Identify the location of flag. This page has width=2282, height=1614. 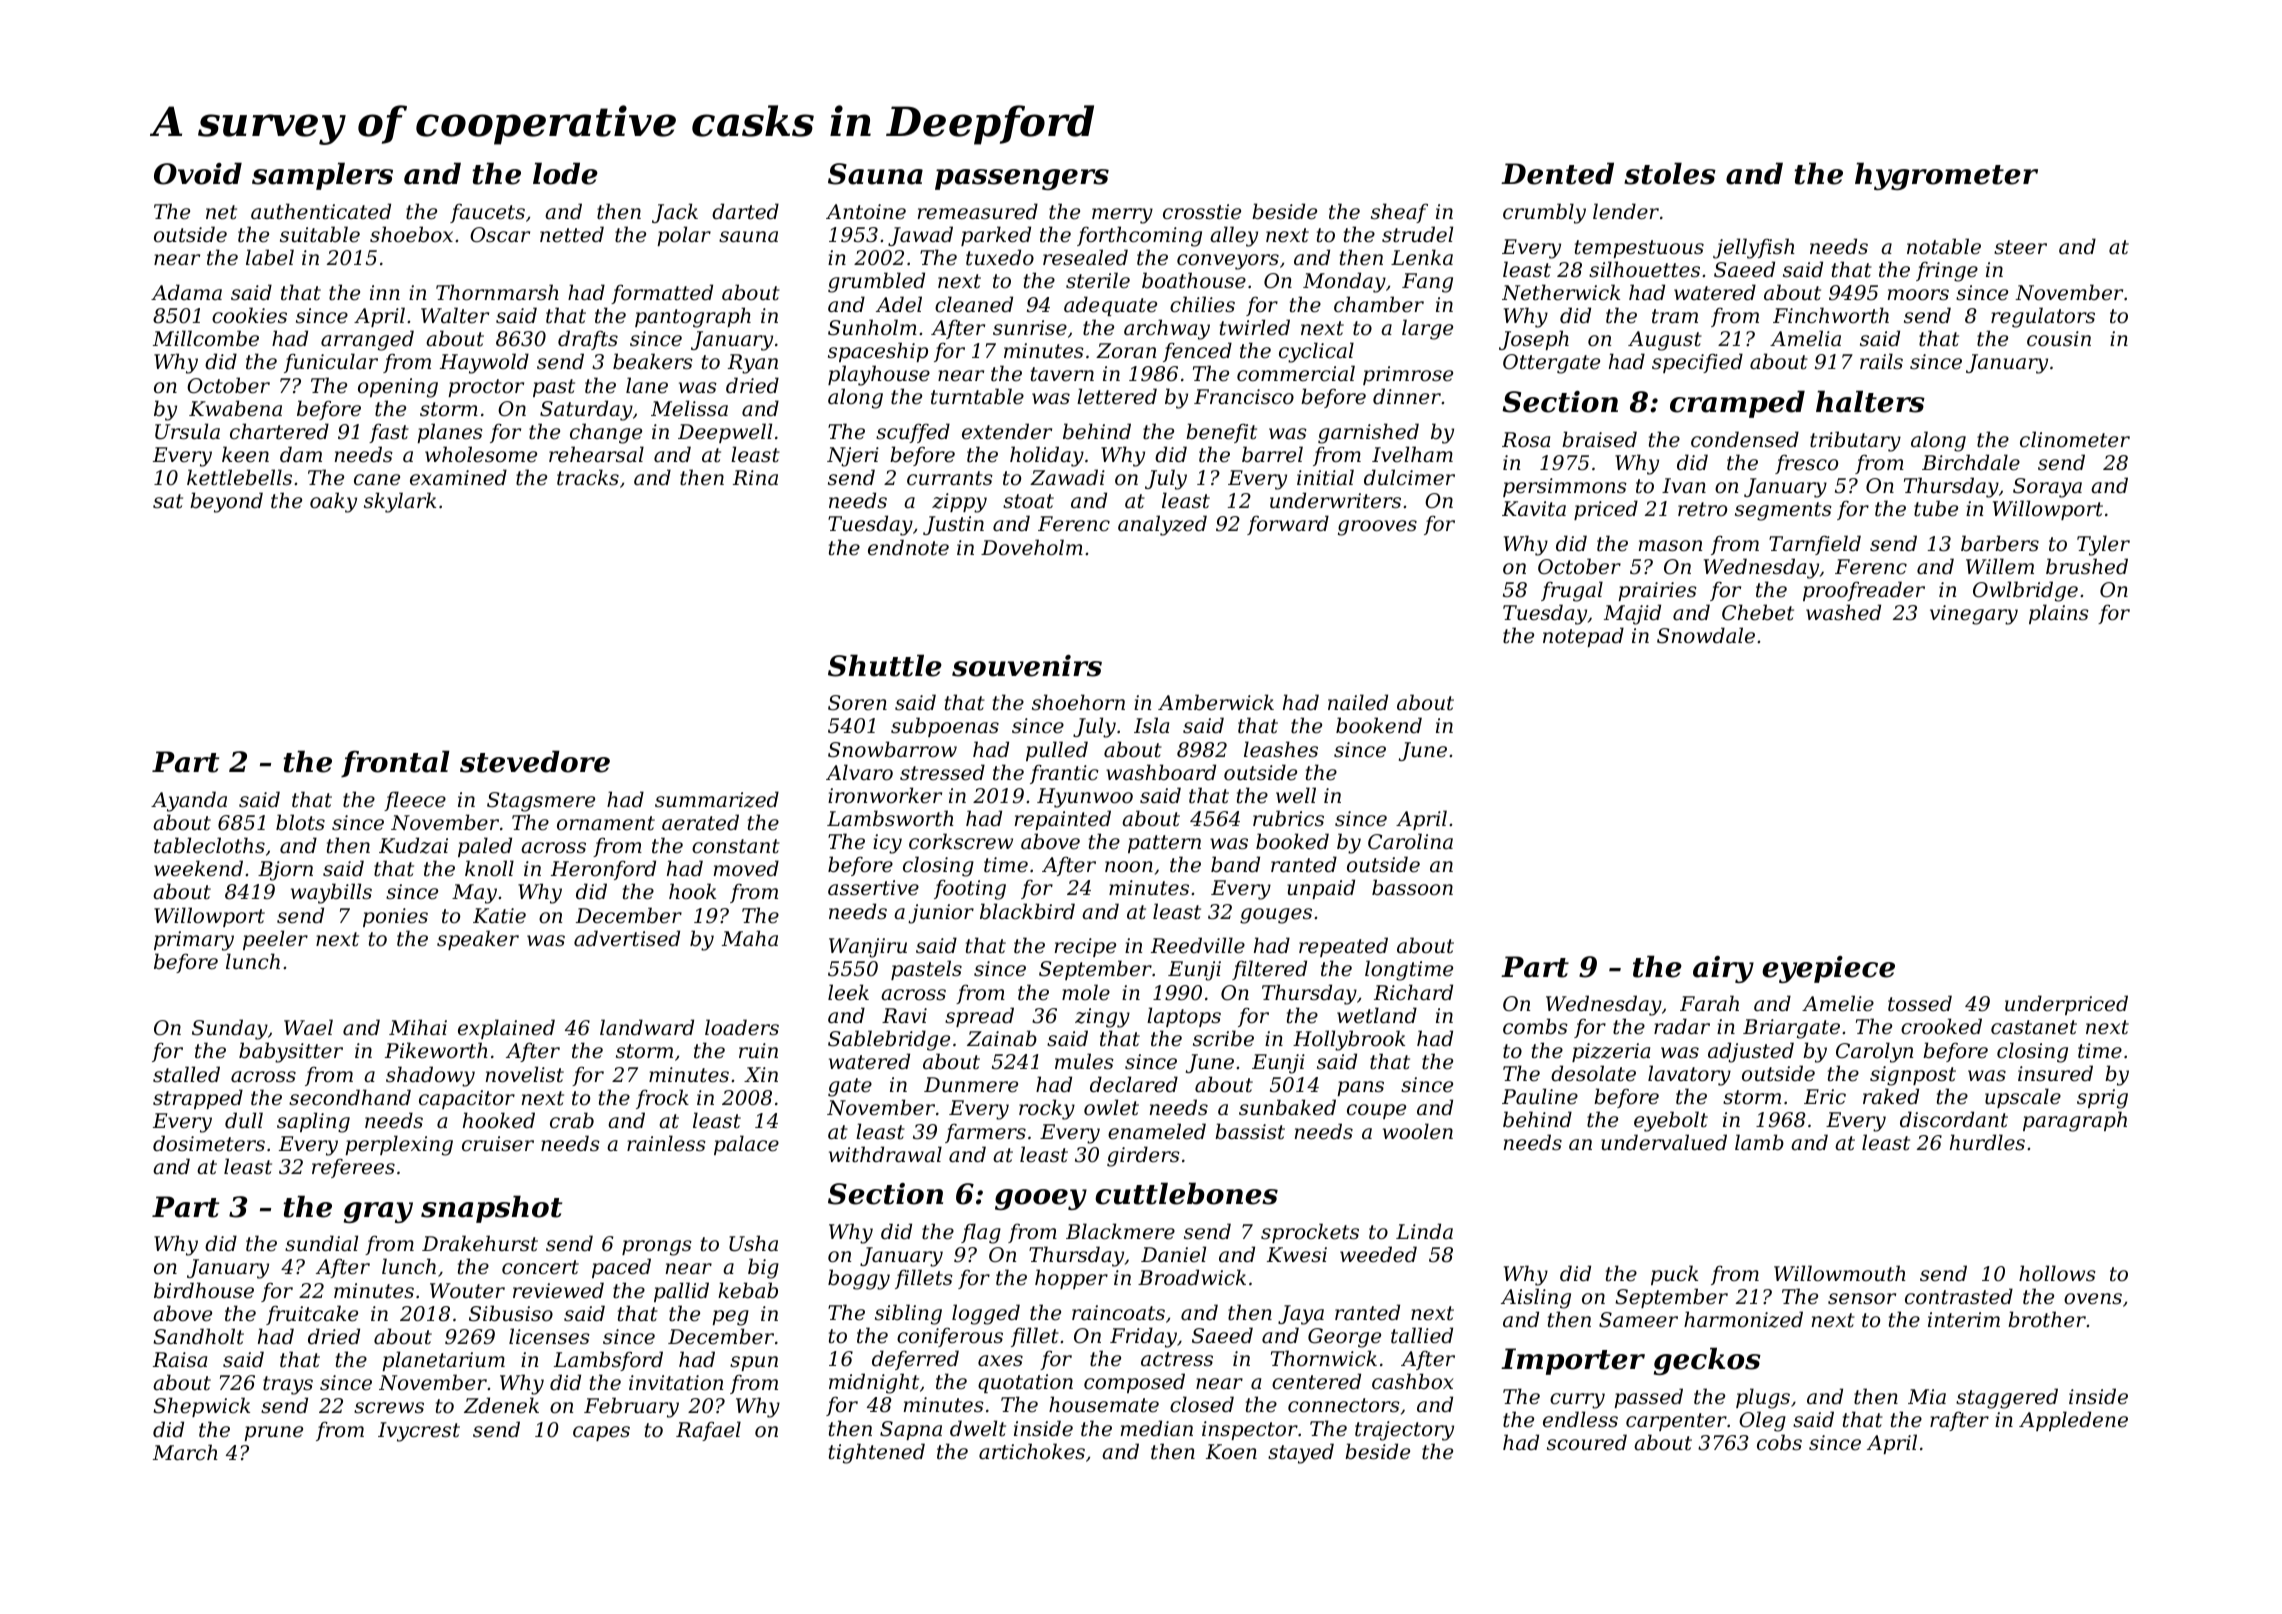
(981, 1233).
